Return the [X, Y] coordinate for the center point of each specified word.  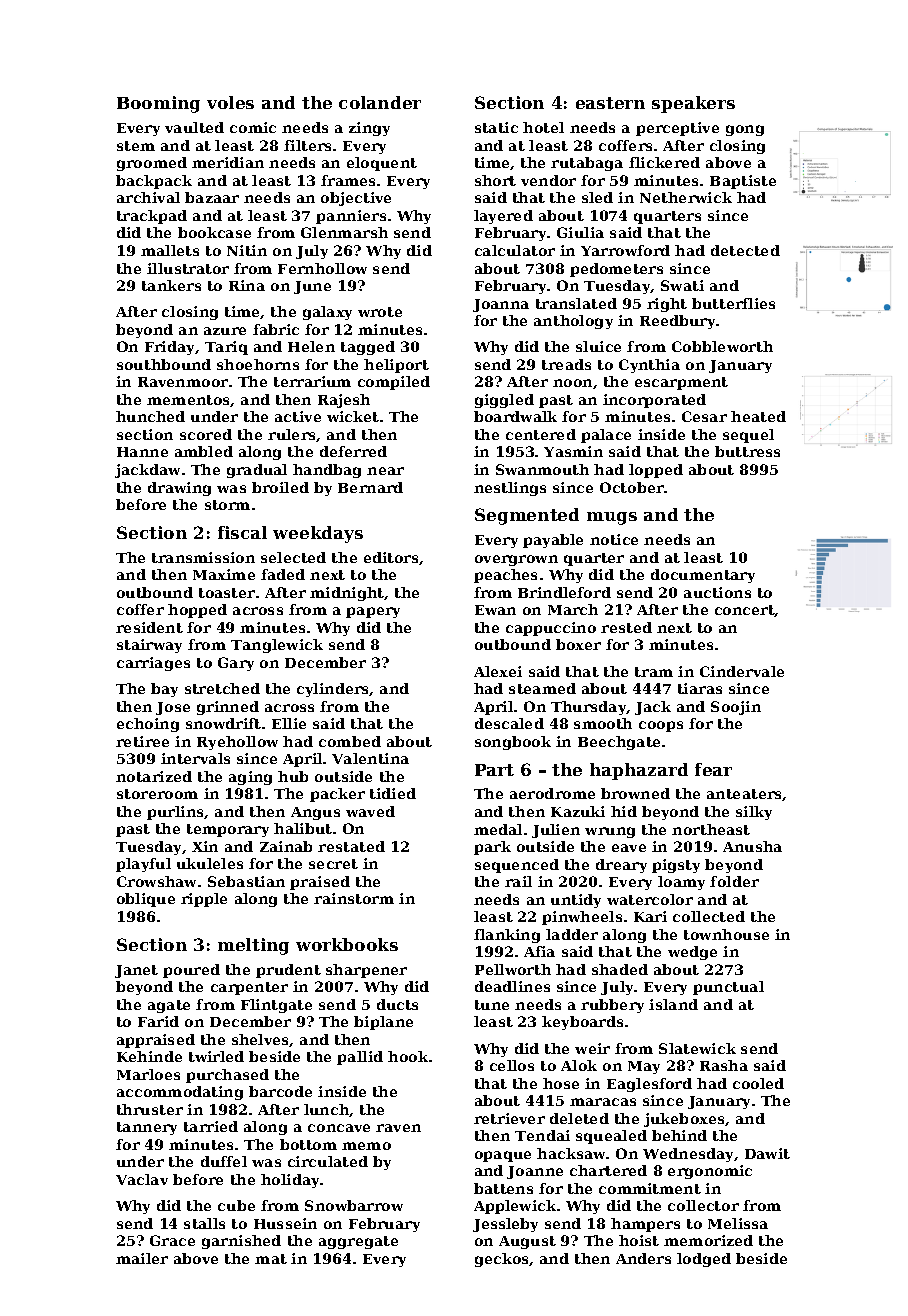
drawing [179, 489]
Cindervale [742, 671]
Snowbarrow [354, 1205]
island [673, 1004]
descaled [509, 723]
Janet [136, 971]
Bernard [370, 487]
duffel [224, 1161]
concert [745, 611]
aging [250, 778]
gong [745, 130]
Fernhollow [322, 268]
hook [408, 1056]
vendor [548, 180]
